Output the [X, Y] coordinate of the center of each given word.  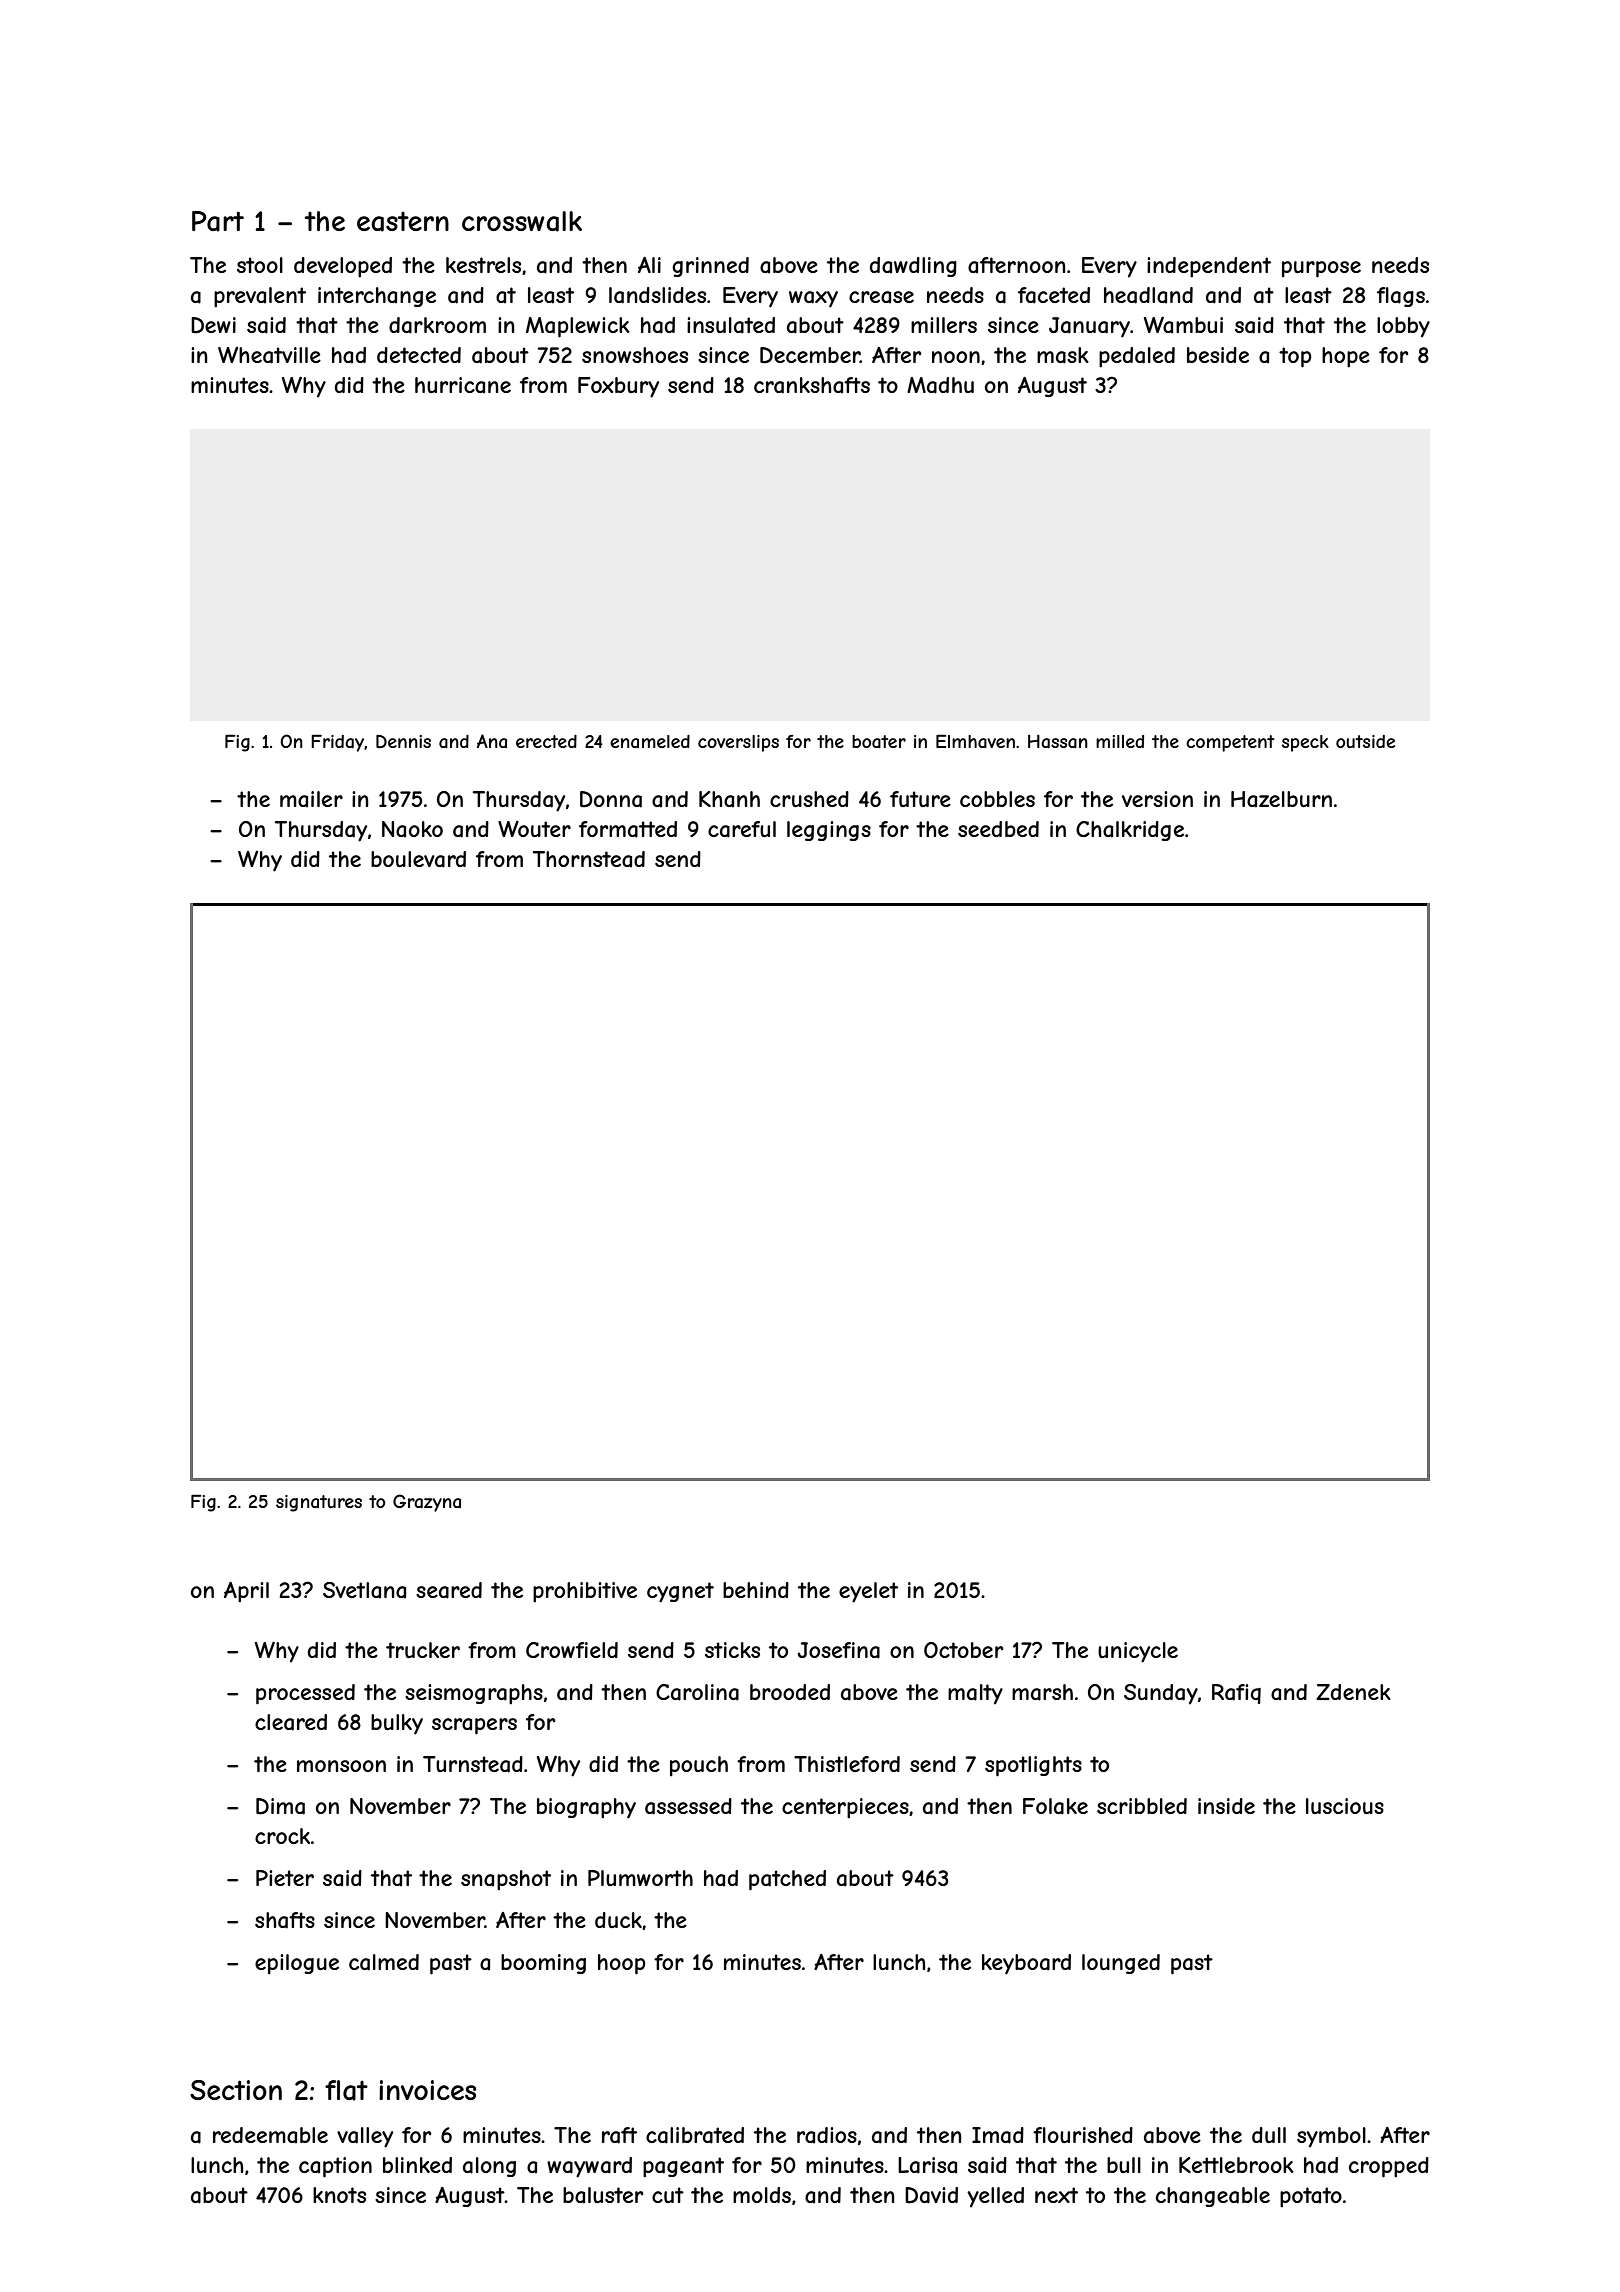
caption [335, 2167]
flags [1401, 297]
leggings [829, 831]
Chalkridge [1130, 831]
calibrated [695, 2135]
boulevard [418, 859]
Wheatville [269, 355]
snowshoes [635, 355]
